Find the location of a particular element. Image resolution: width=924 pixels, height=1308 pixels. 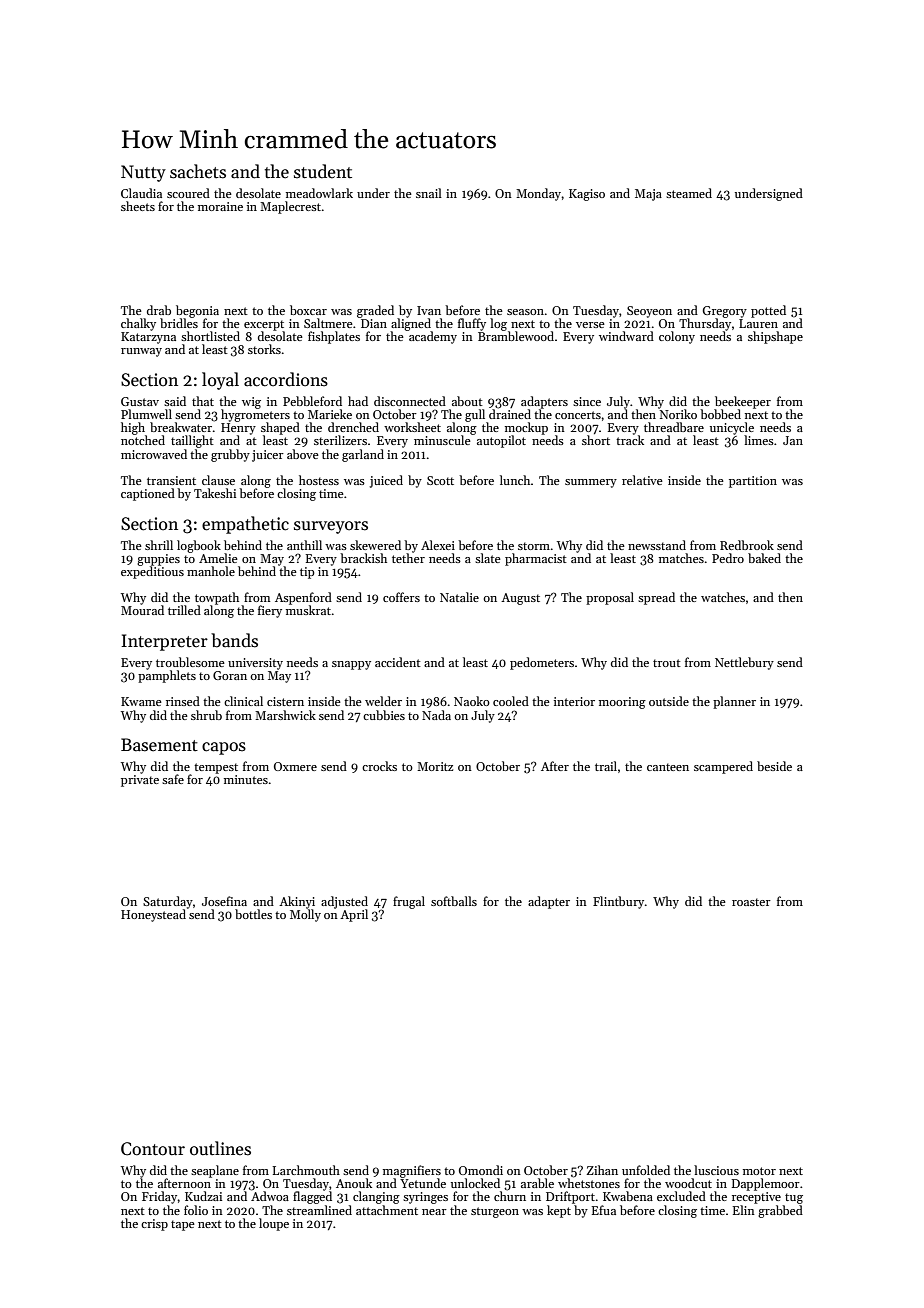

planner is located at coordinates (734, 702).
